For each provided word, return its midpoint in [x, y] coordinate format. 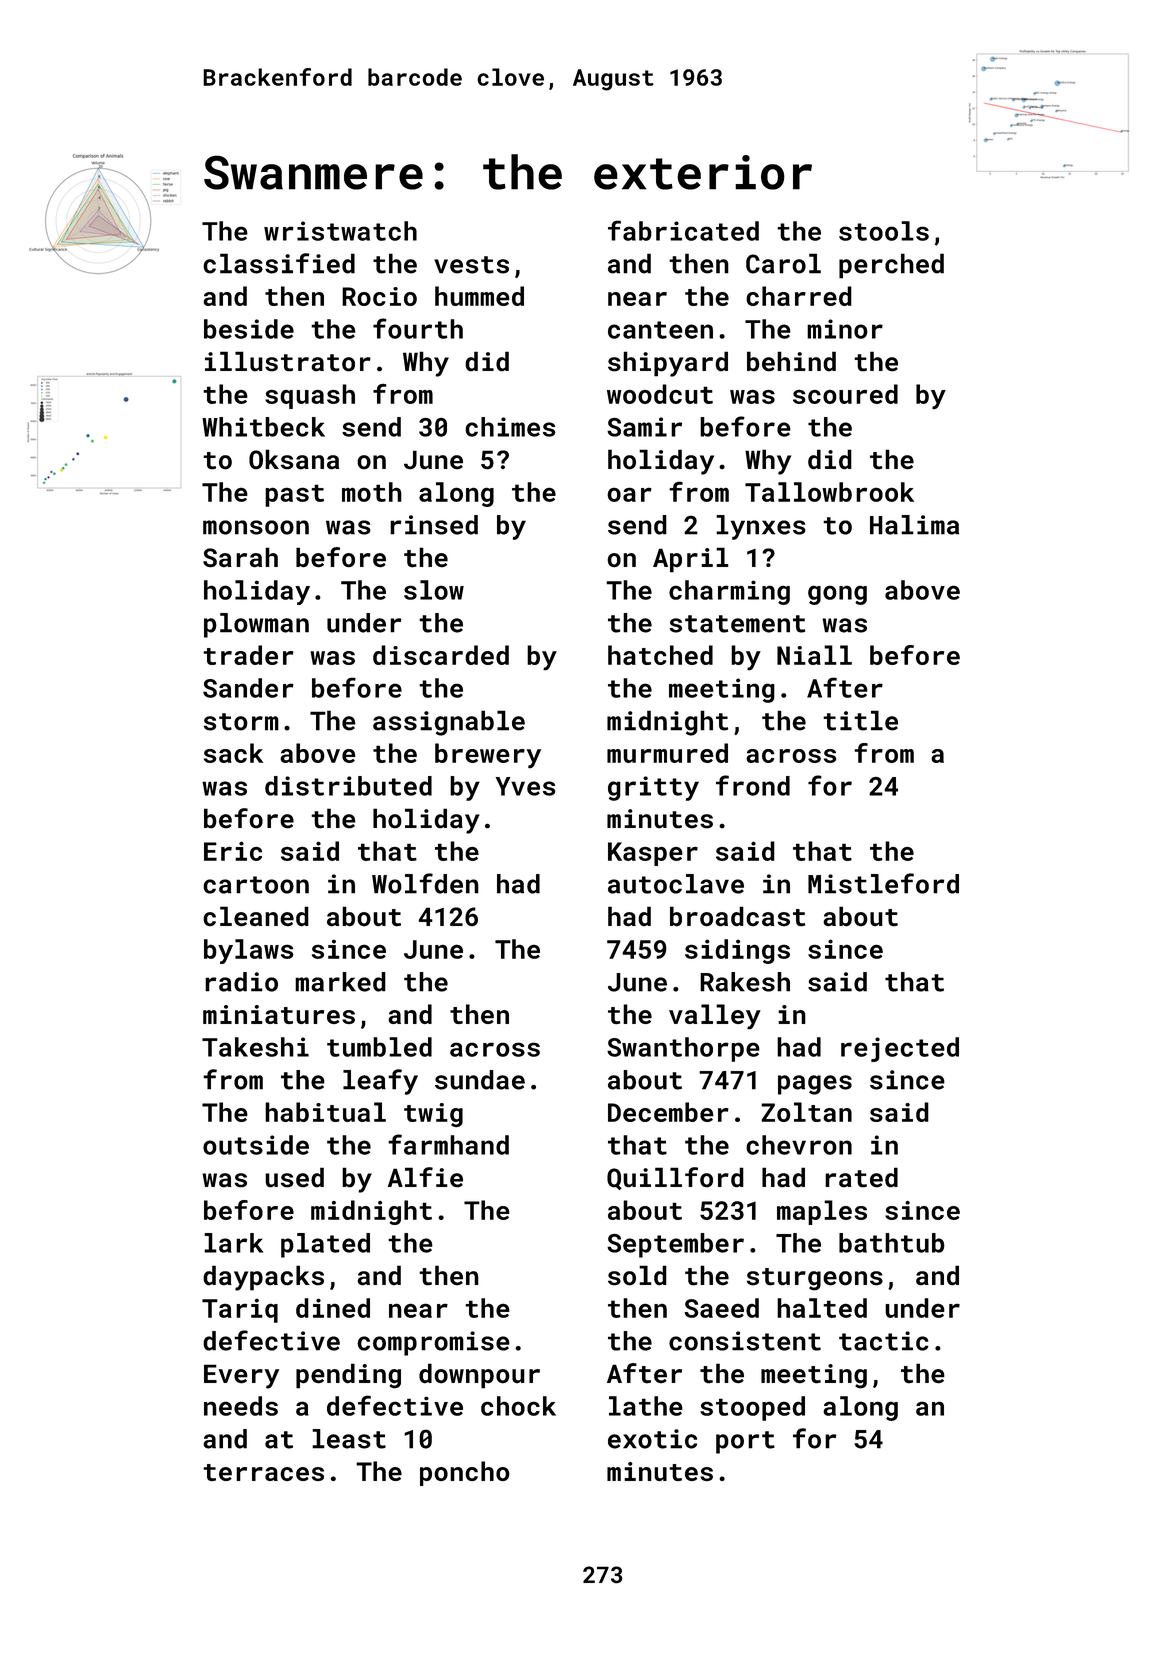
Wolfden [425, 883]
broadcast [737, 916]
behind [791, 361]
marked [340, 982]
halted [822, 1308]
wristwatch [340, 231]
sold [637, 1275]
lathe [646, 1406]
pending [348, 1376]
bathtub [892, 1243]
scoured [845, 394]
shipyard [668, 364]
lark [233, 1243]
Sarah [240, 557]
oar [629, 494]
